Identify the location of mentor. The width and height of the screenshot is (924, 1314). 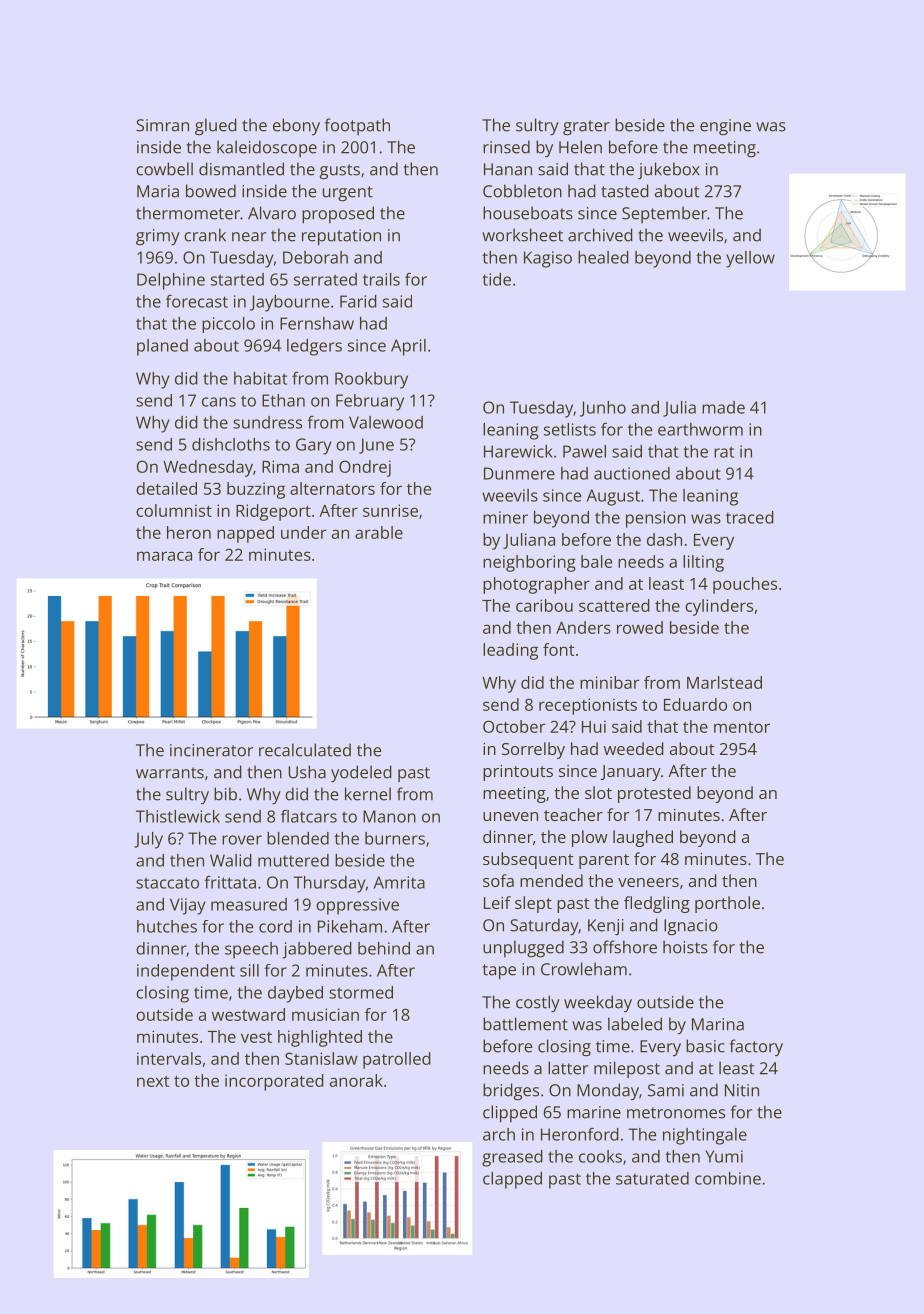
(742, 727).
